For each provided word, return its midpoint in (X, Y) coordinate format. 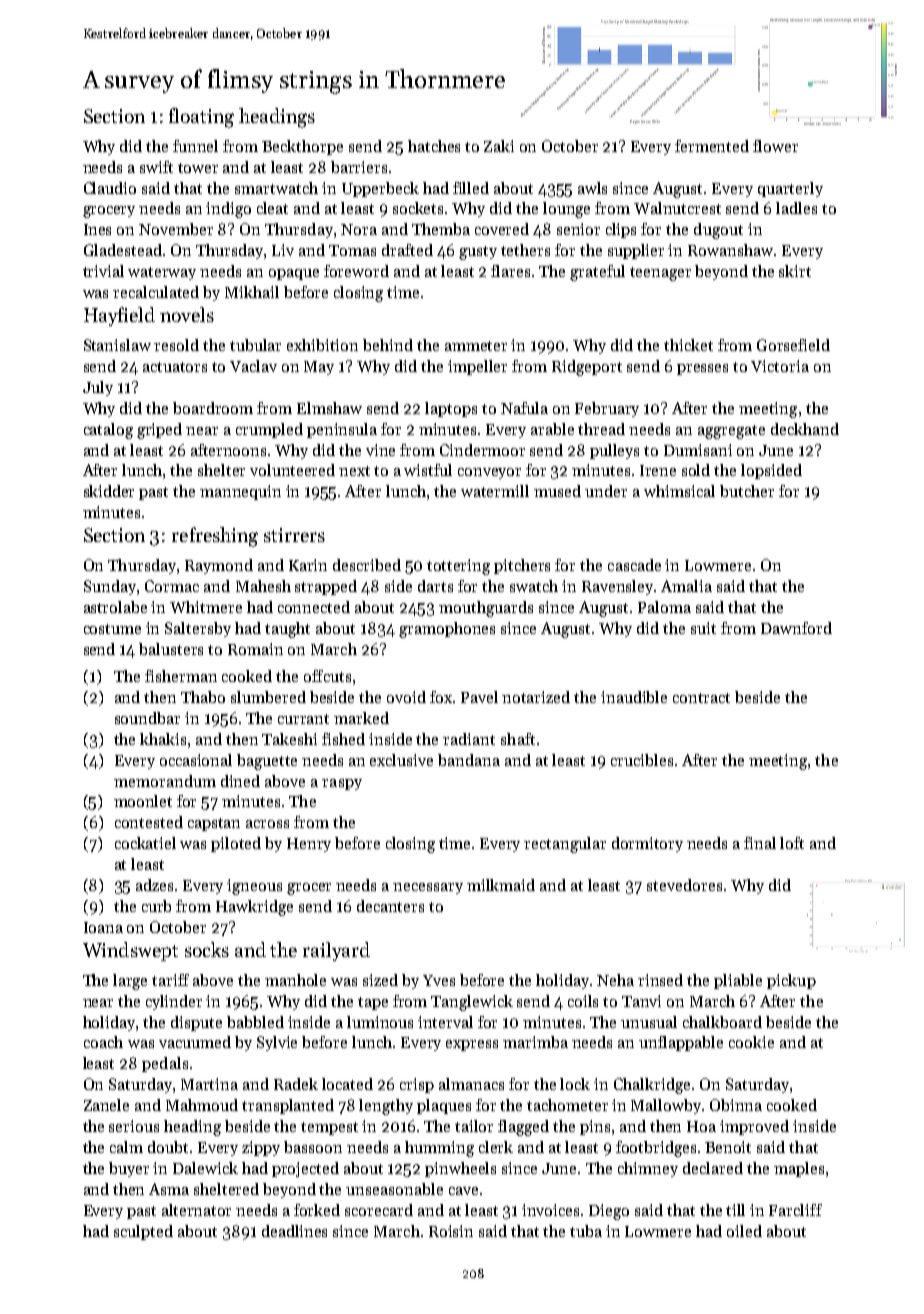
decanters (390, 906)
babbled (255, 1022)
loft (792, 843)
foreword (356, 271)
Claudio (110, 188)
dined (240, 781)
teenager (660, 274)
